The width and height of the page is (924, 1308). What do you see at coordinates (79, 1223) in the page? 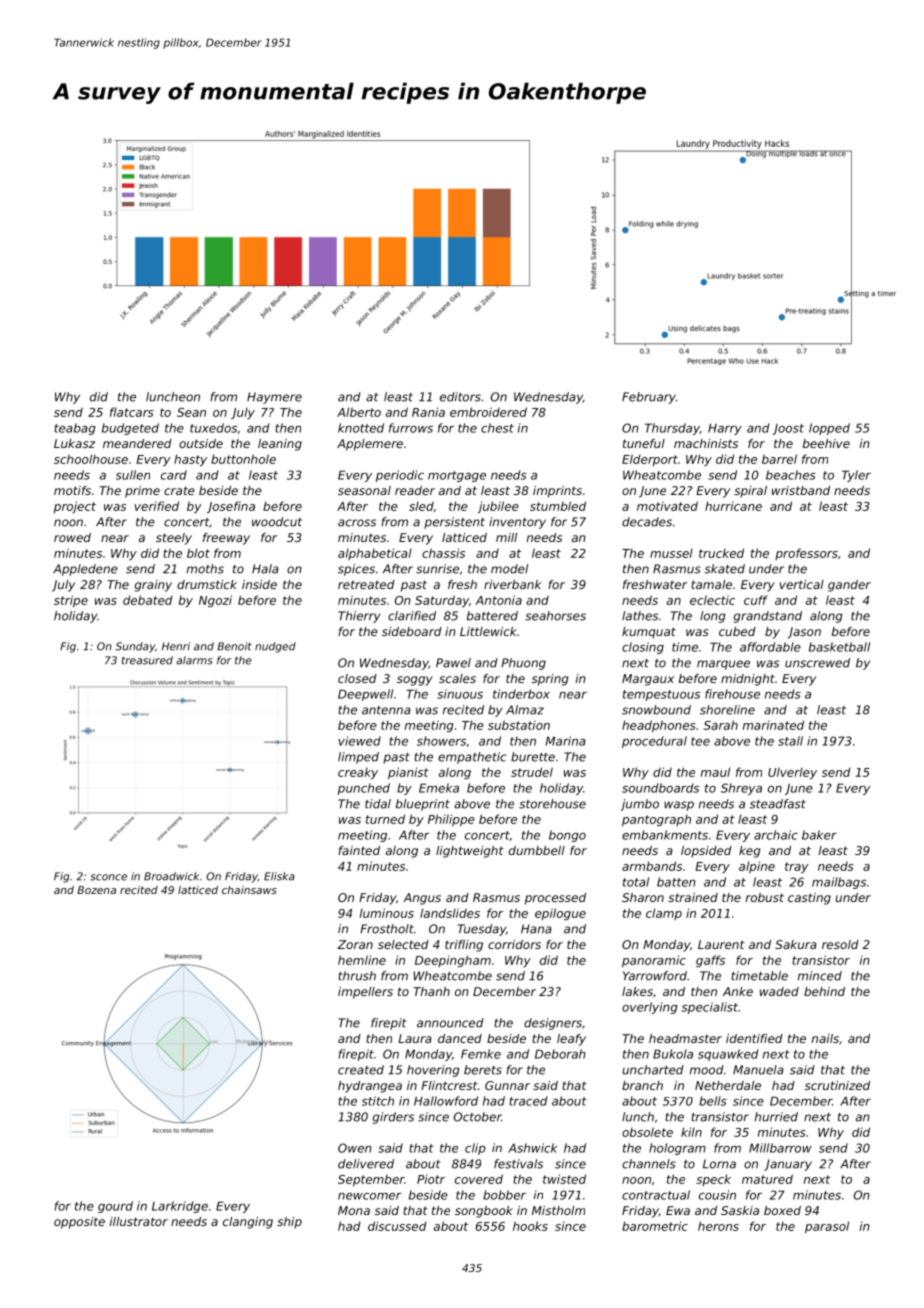
I see `opposite` at bounding box center [79, 1223].
